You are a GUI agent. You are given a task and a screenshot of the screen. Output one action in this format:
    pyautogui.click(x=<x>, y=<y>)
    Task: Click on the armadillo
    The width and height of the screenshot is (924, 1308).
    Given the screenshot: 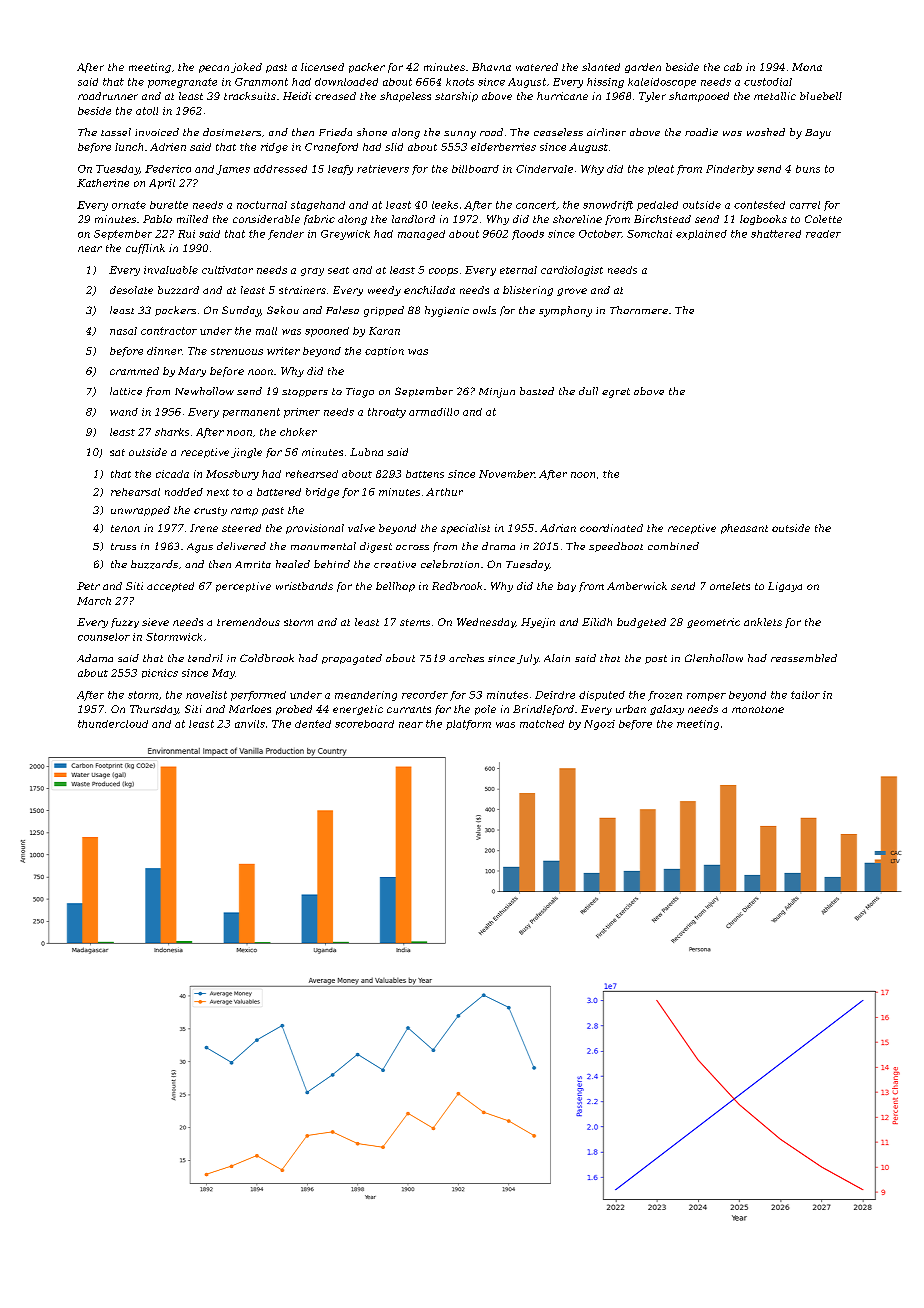 What is the action you would take?
    pyautogui.click(x=434, y=412)
